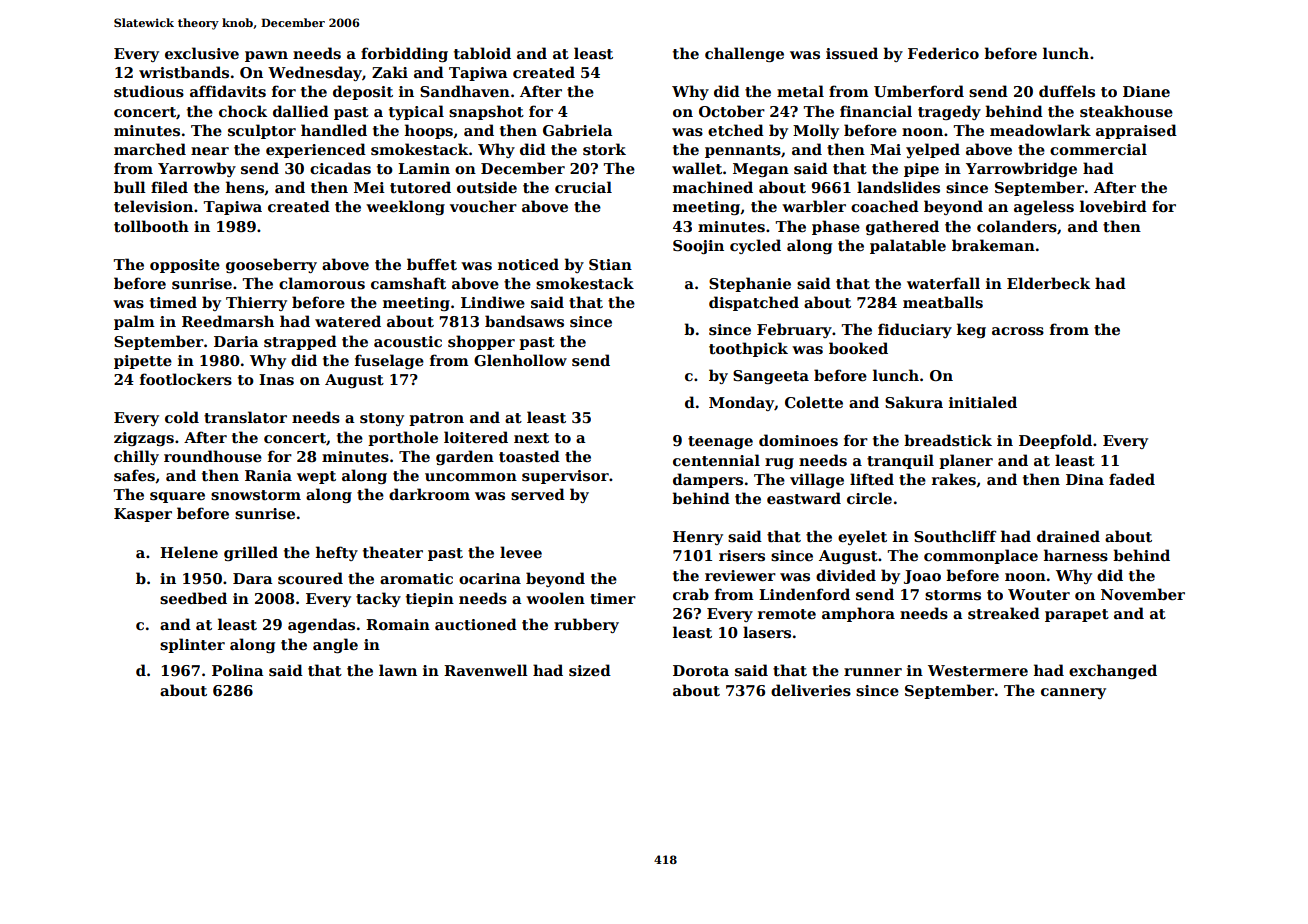 This screenshot has height=924, width=1308. Describe the element at coordinates (1021, 169) in the screenshot. I see `Yarrowbridge` at that location.
